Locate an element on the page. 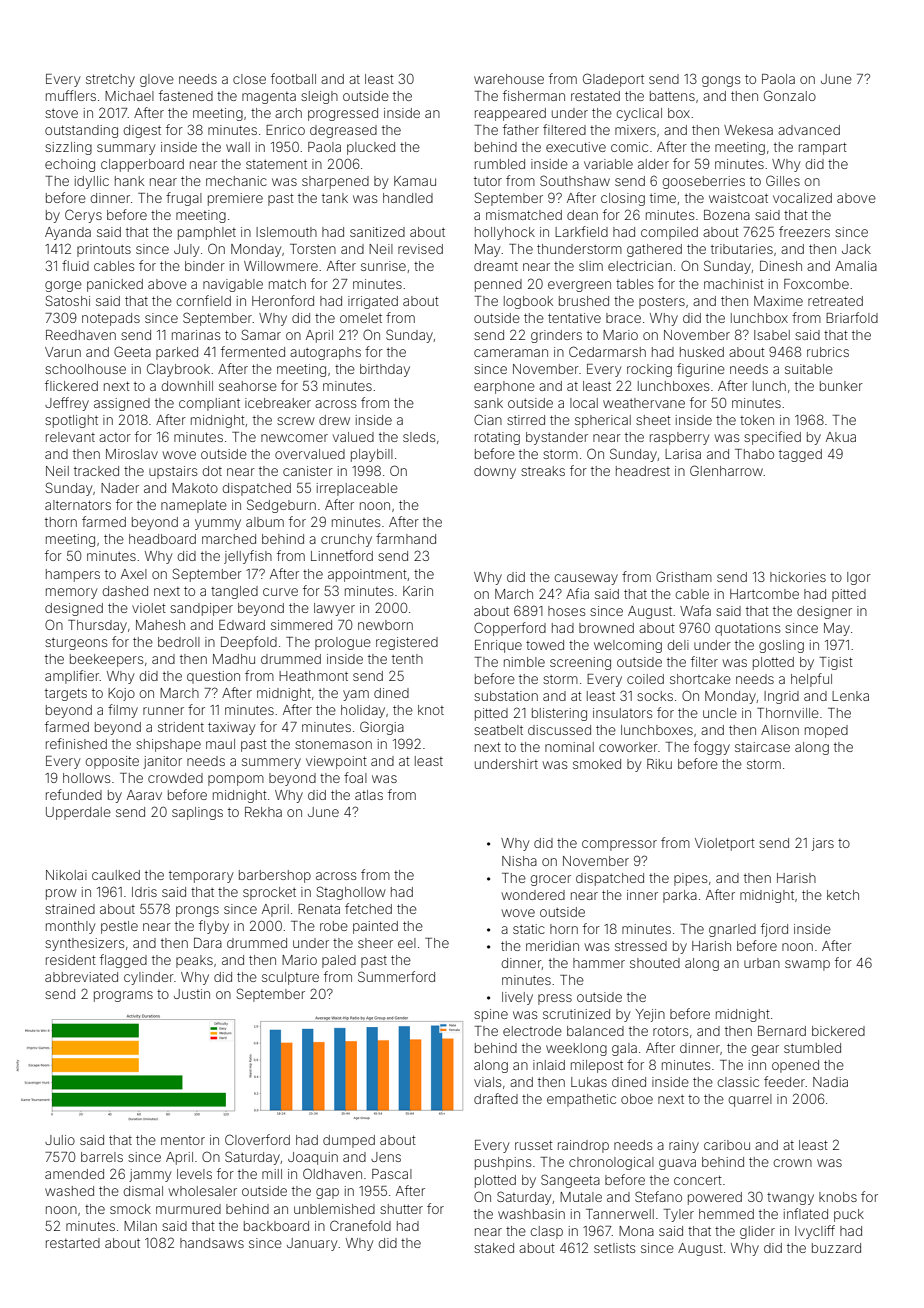 Image resolution: width=924 pixels, height=1308 pixels. hampers is located at coordinates (73, 575).
